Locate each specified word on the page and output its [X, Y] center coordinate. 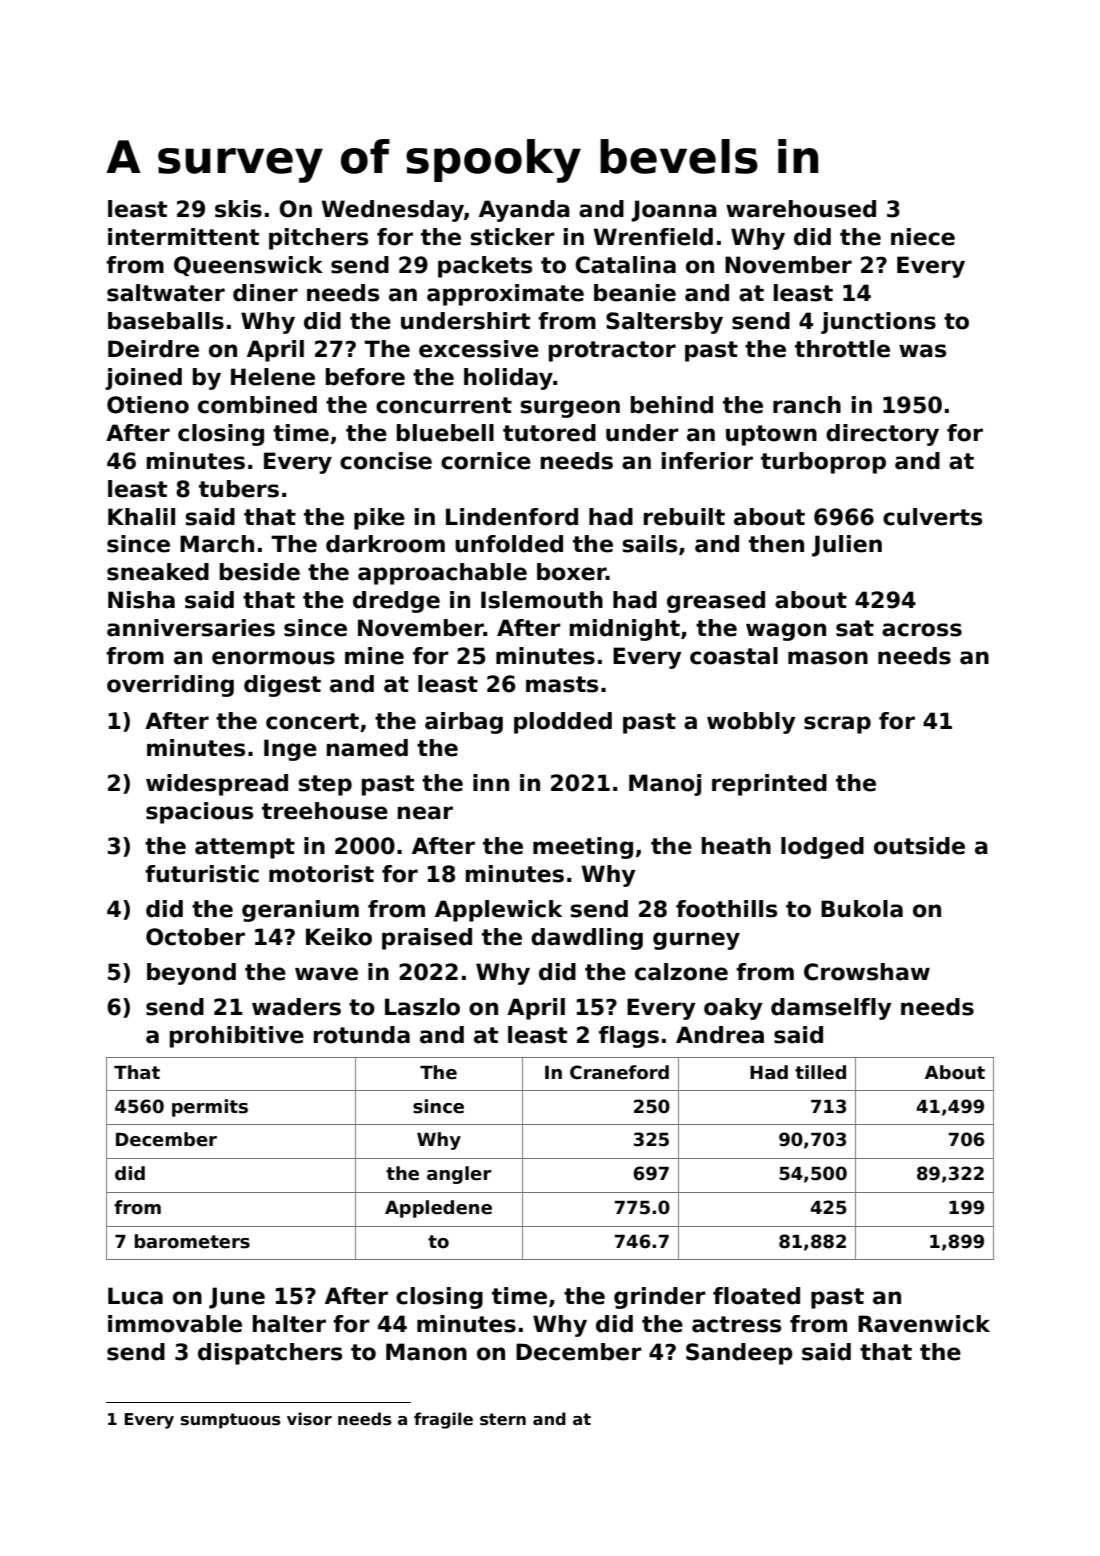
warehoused [801, 209]
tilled [820, 1072]
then [776, 544]
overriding [170, 686]
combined [257, 405]
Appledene [438, 1209]
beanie [635, 293]
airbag [464, 723]
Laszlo [422, 1007]
